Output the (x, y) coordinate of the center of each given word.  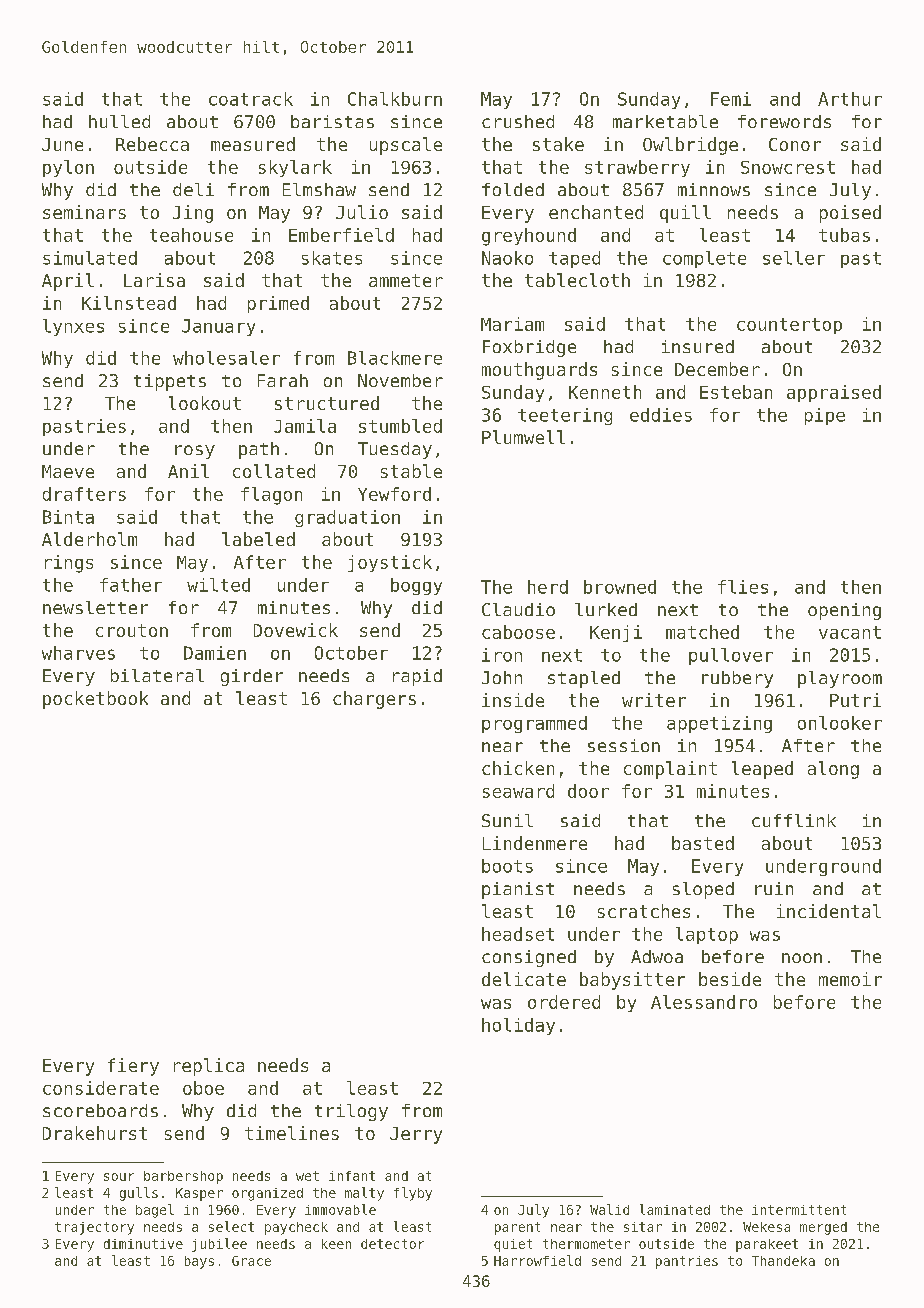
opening (844, 611)
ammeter (406, 280)
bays (199, 1262)
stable (411, 471)
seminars (84, 212)
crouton (132, 630)
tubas (844, 235)
